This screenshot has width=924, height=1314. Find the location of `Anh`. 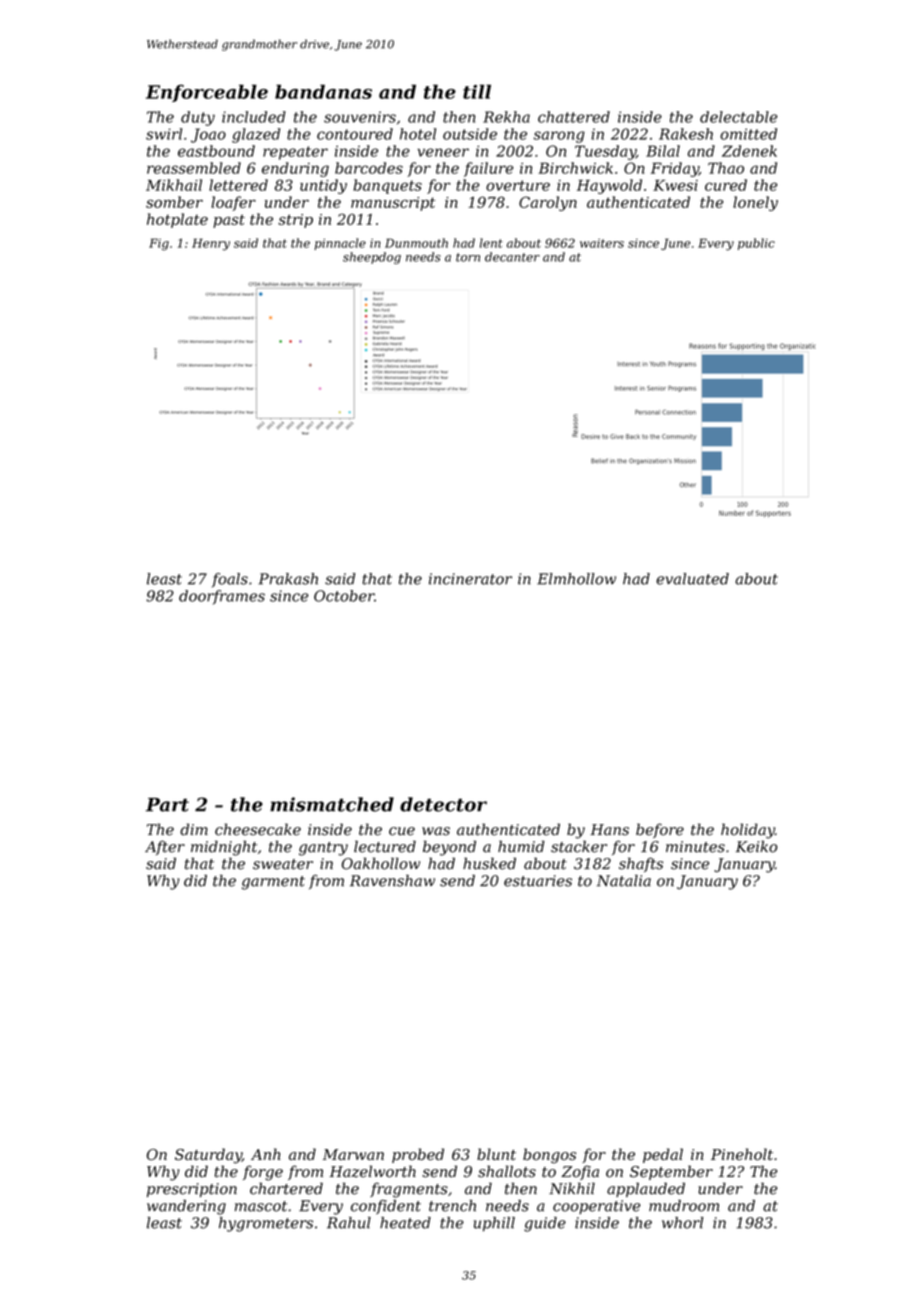

Anh is located at coordinates (265, 1154).
